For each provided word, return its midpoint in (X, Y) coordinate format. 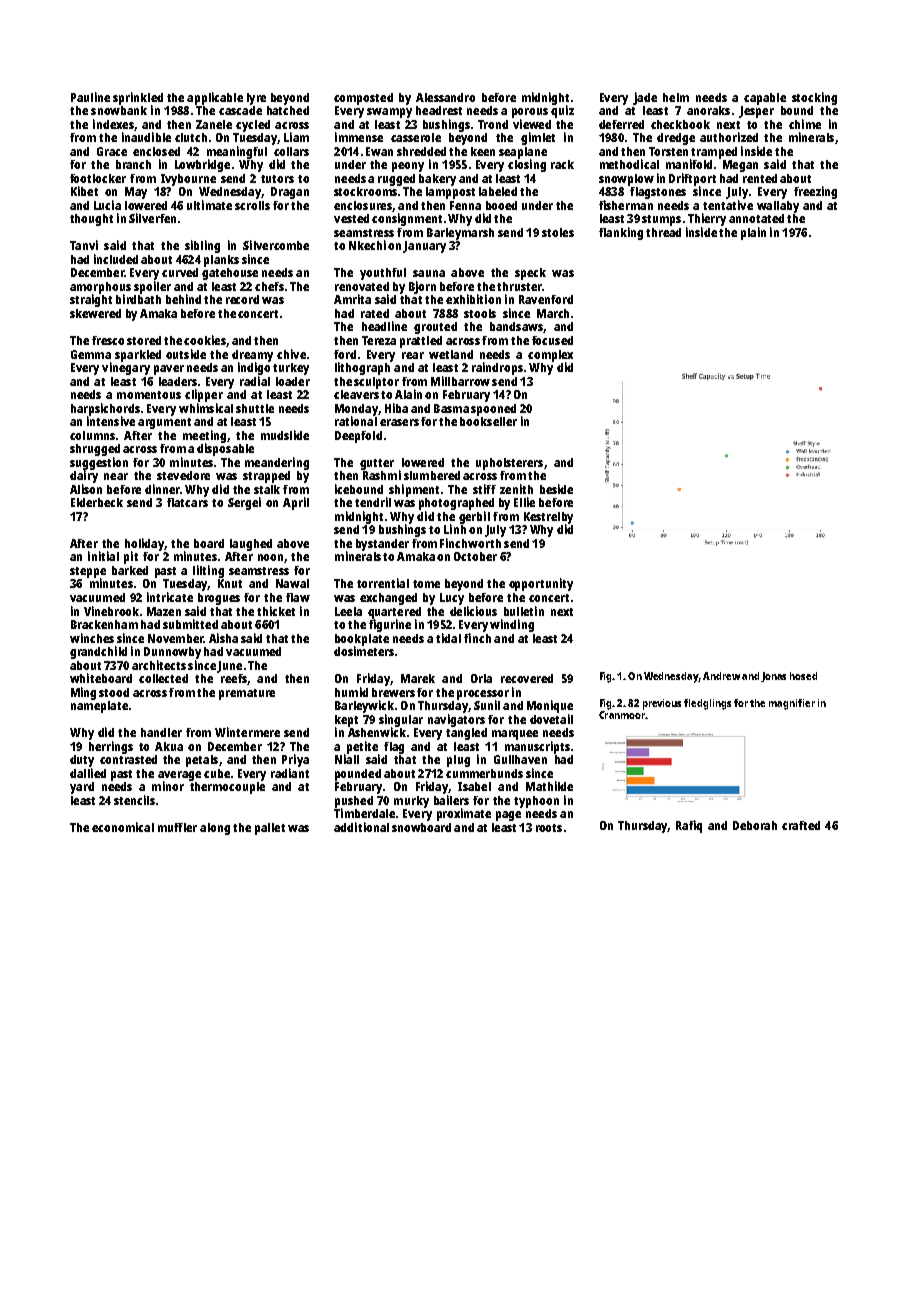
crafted (801, 825)
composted (363, 99)
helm (676, 97)
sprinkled (138, 98)
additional (361, 827)
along (215, 829)
